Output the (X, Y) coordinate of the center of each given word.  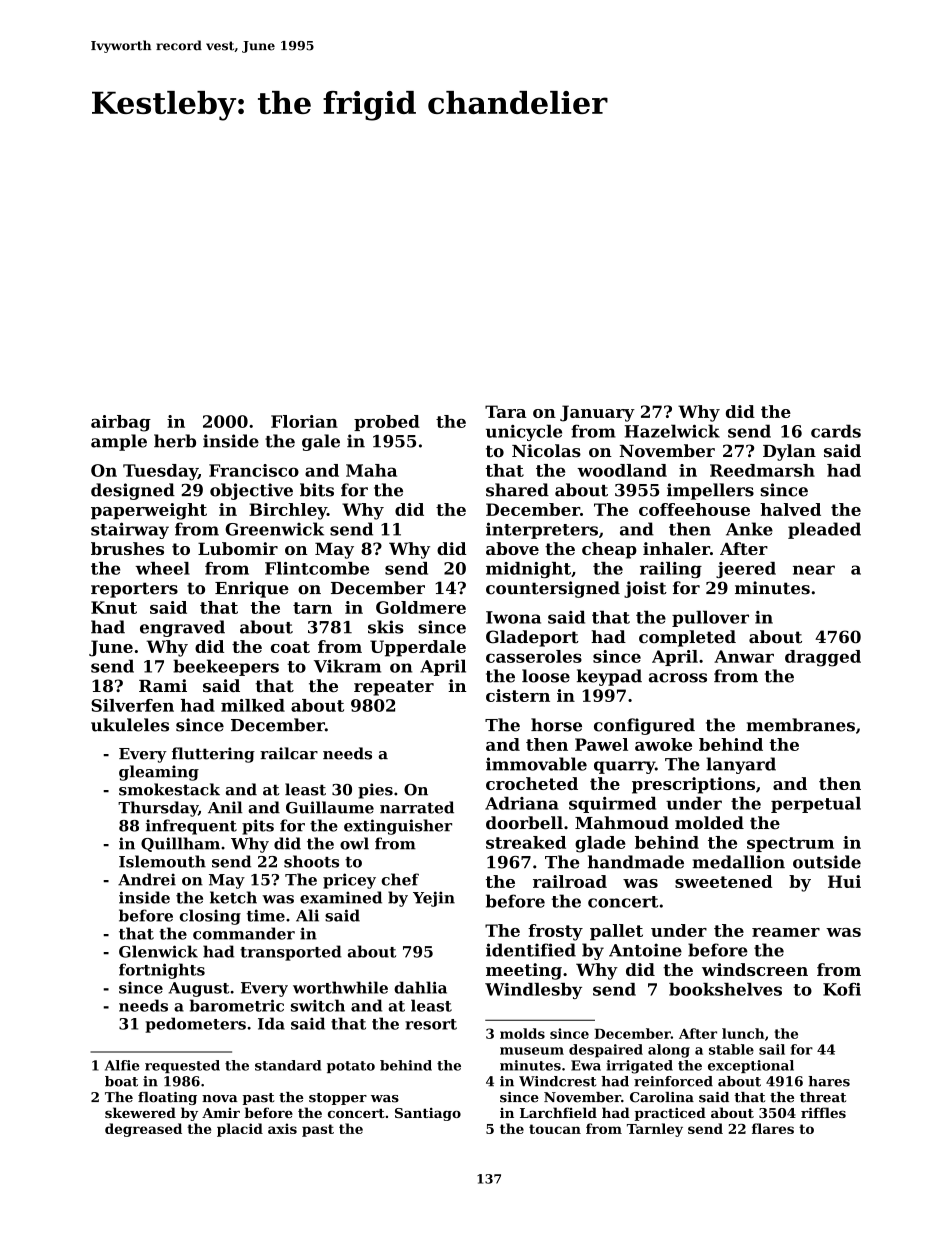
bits (317, 490)
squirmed (612, 805)
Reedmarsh (762, 470)
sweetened (723, 881)
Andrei (147, 879)
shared (517, 490)
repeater (394, 688)
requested (182, 1066)
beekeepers (226, 667)
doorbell (524, 823)
